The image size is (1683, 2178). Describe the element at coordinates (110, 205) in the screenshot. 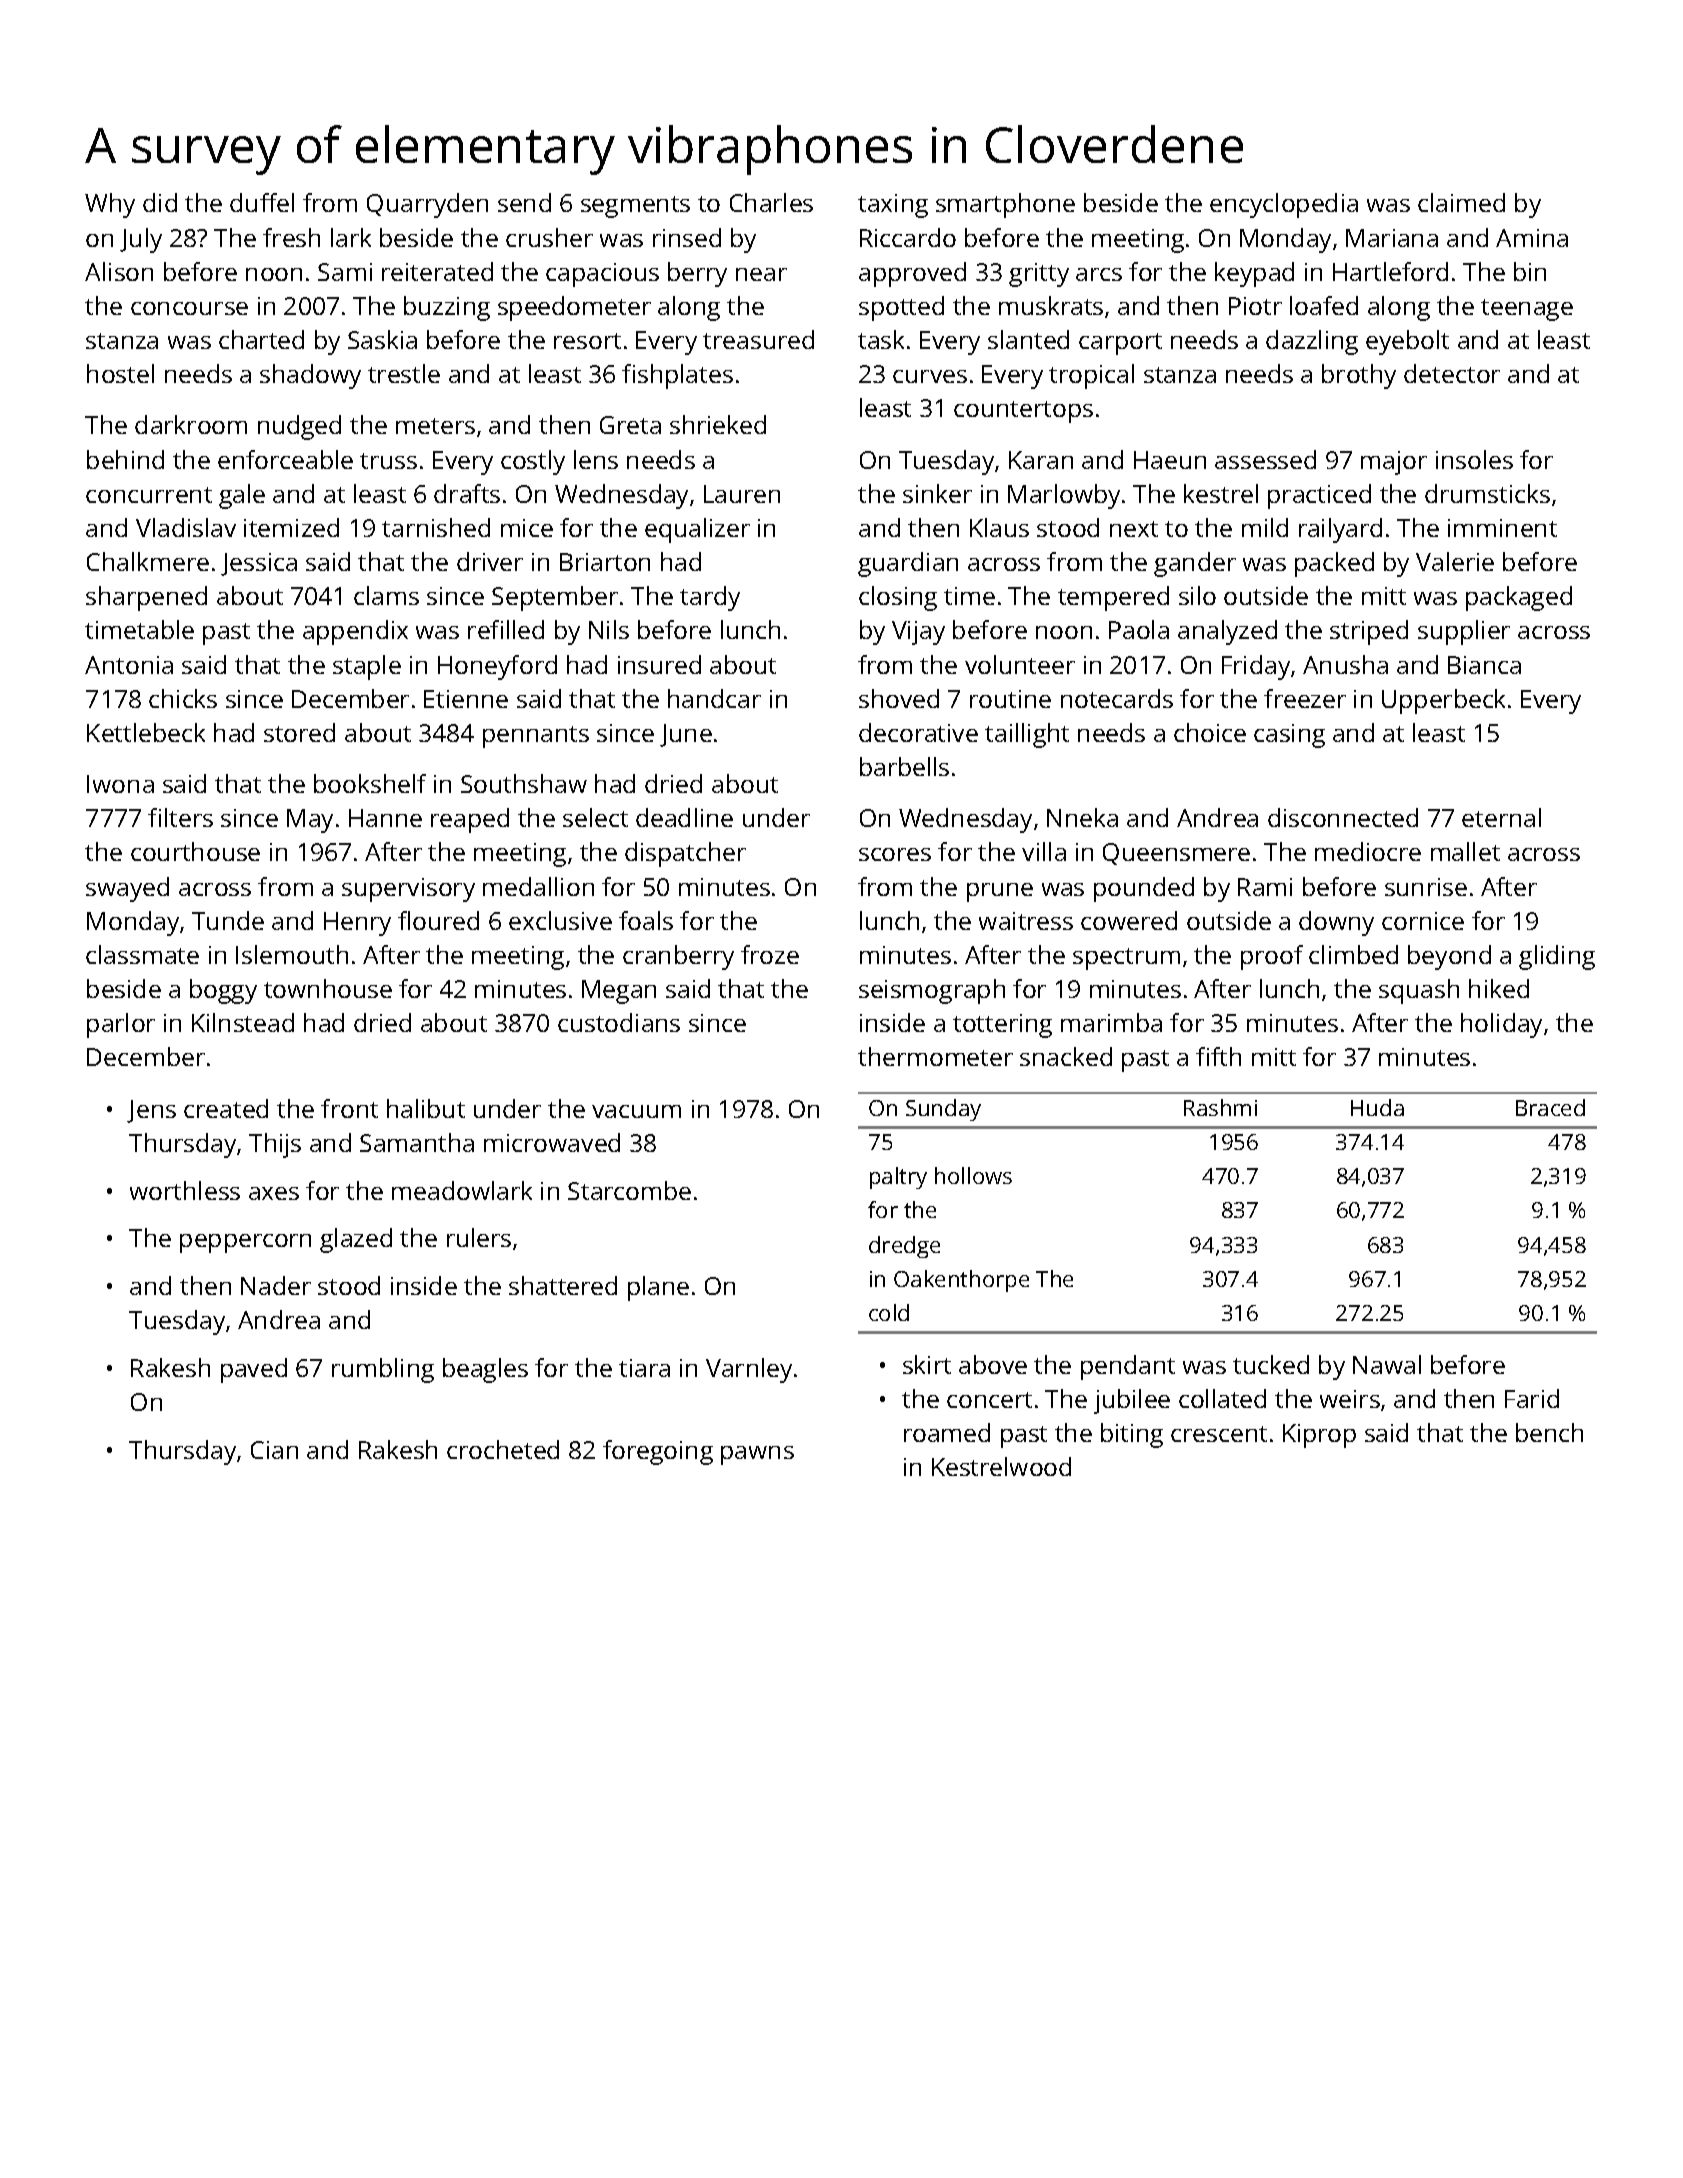

I see `Why` at that location.
